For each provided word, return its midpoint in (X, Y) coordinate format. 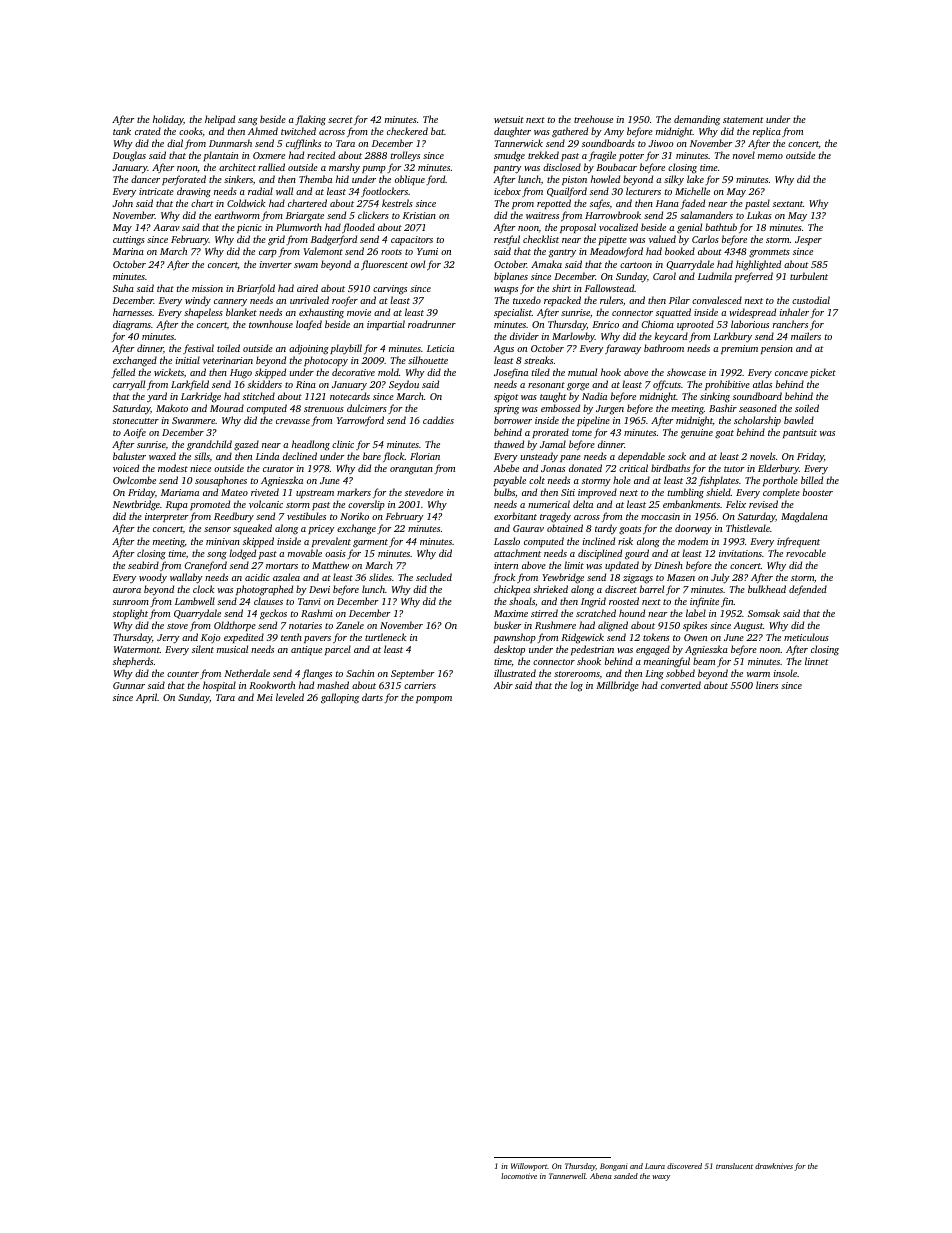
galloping (340, 698)
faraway (623, 349)
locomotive (519, 1176)
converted (681, 685)
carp (268, 253)
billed (812, 480)
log (576, 686)
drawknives (774, 1166)
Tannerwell (567, 1176)
